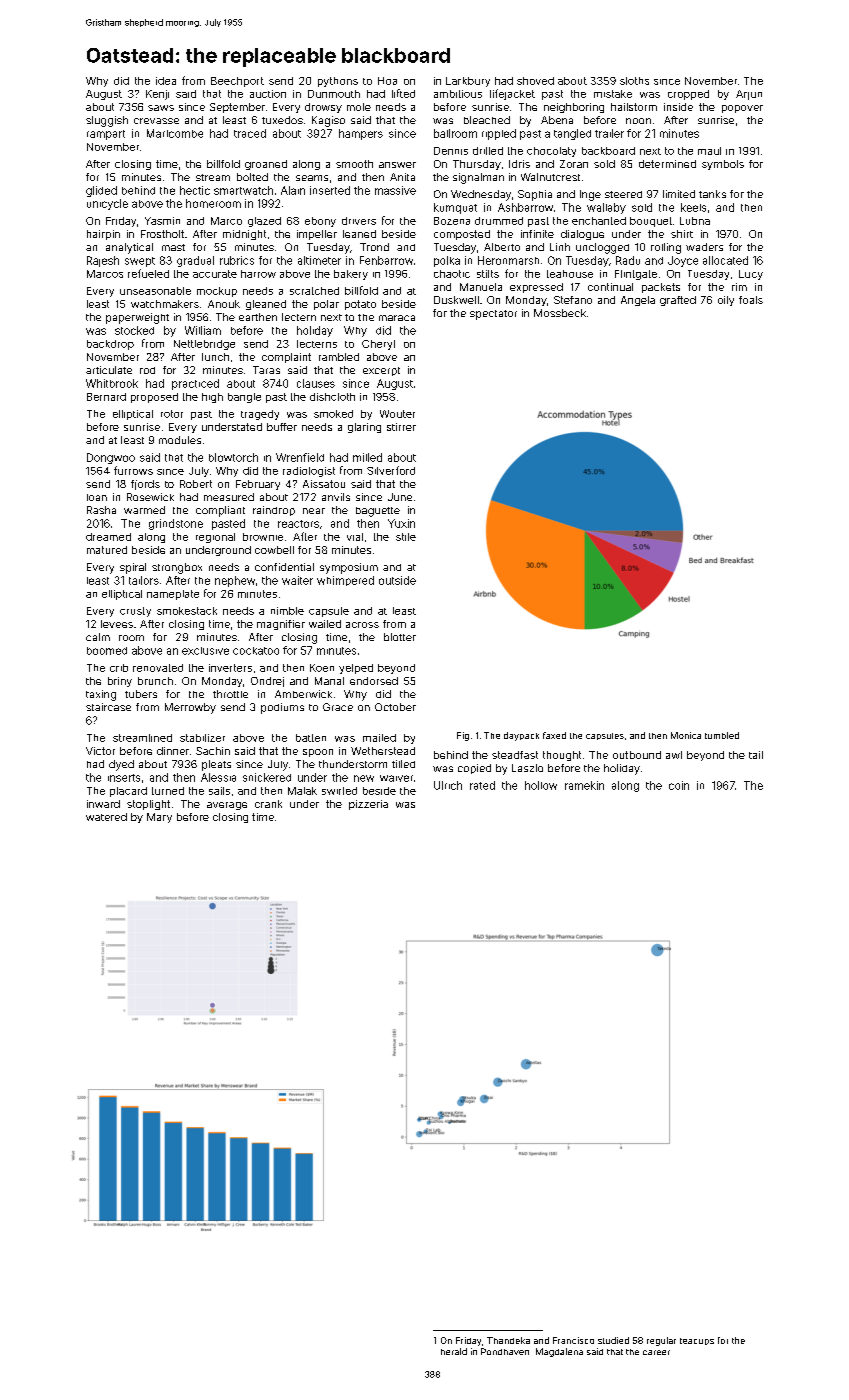 This screenshot has height=1400, width=849. What do you see at coordinates (374, 681) in the screenshot?
I see `endorsed` at bounding box center [374, 681].
